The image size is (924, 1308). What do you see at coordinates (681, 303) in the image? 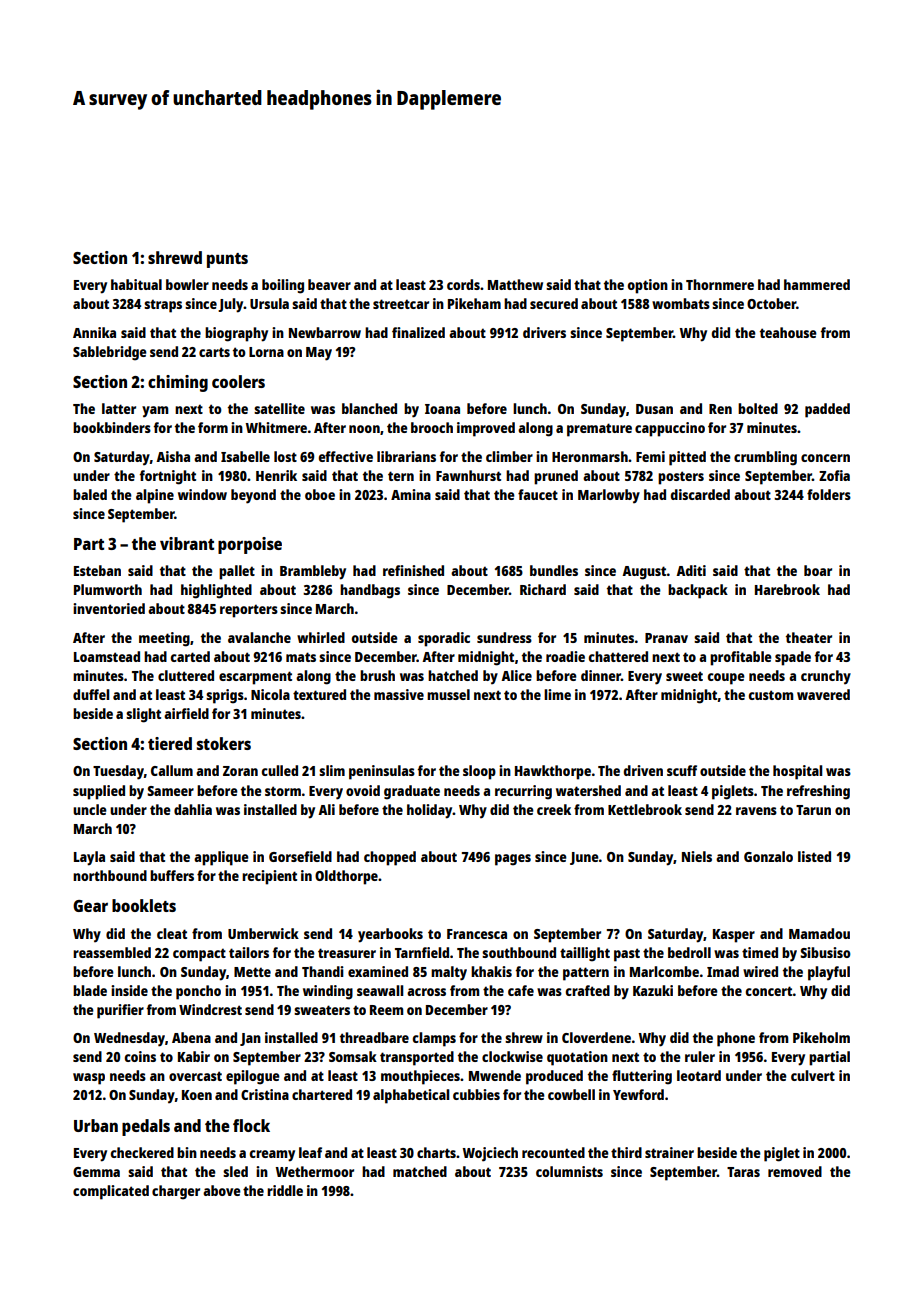
I see `wombats` at bounding box center [681, 303].
